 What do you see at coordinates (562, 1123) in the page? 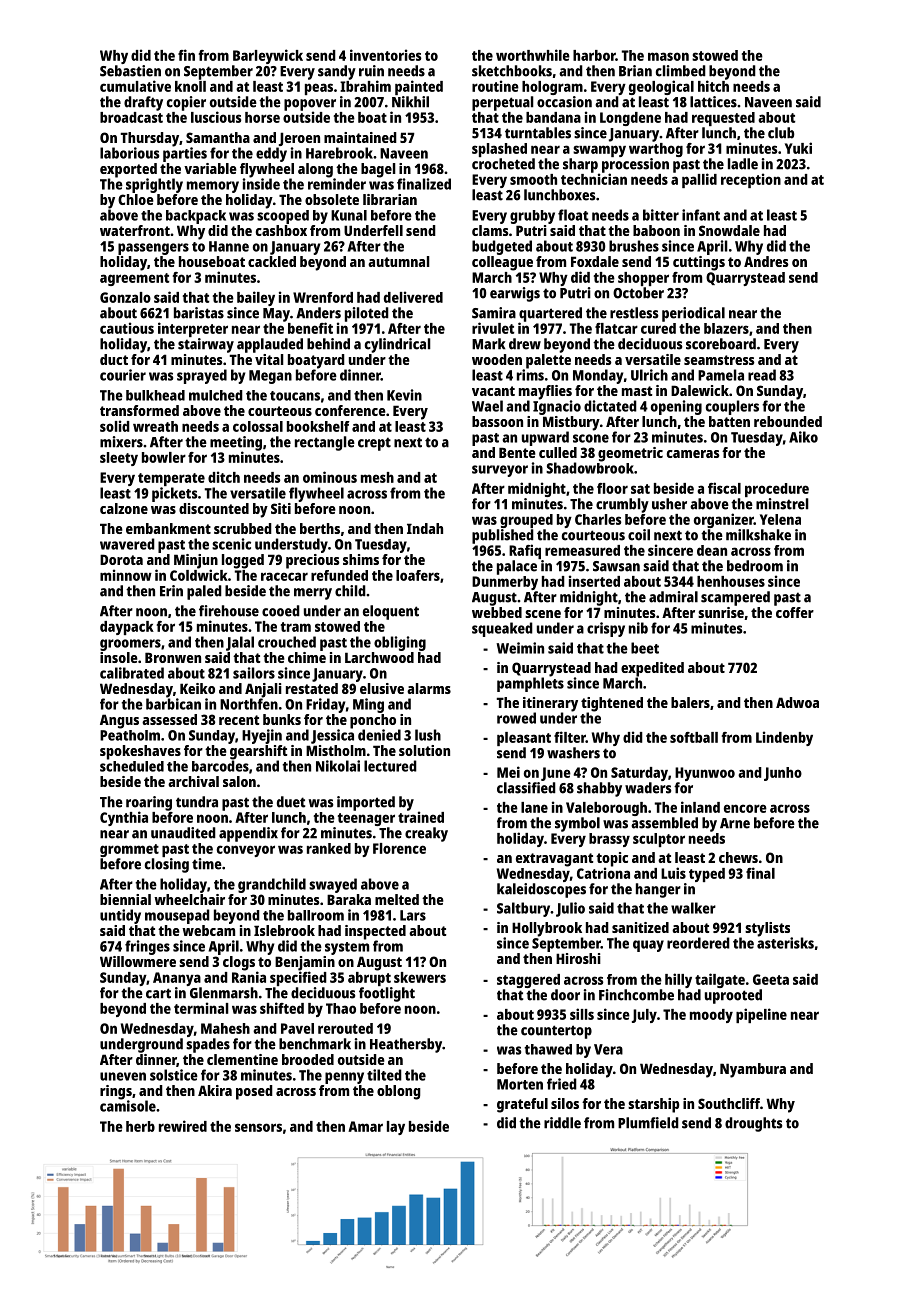
I see `riddle` at bounding box center [562, 1123].
